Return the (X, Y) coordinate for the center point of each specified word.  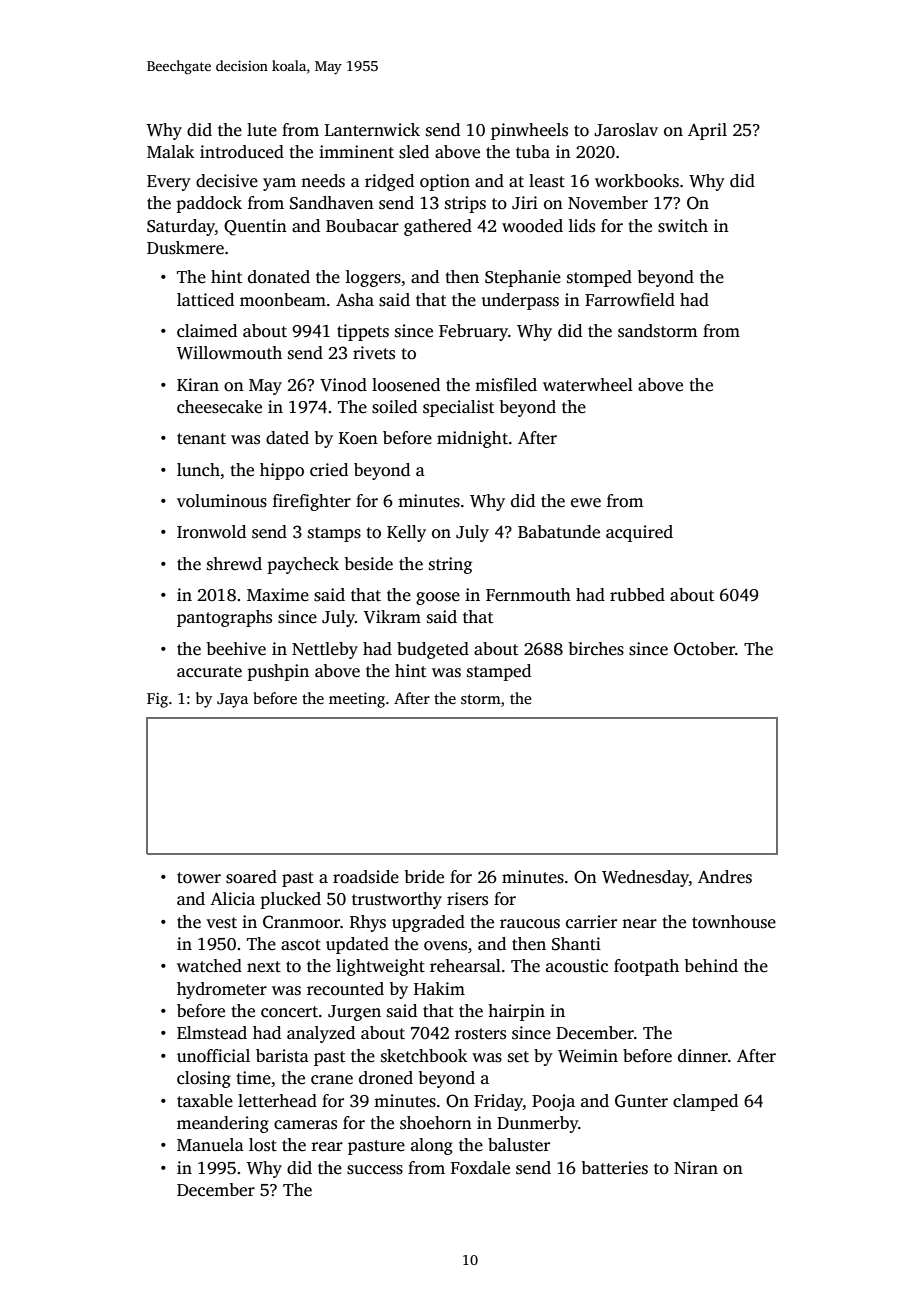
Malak (170, 151)
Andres (725, 877)
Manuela (210, 1145)
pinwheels (529, 131)
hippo (282, 471)
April (707, 131)
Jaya (232, 700)
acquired (639, 533)
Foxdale (480, 1168)
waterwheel (588, 385)
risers (467, 899)
